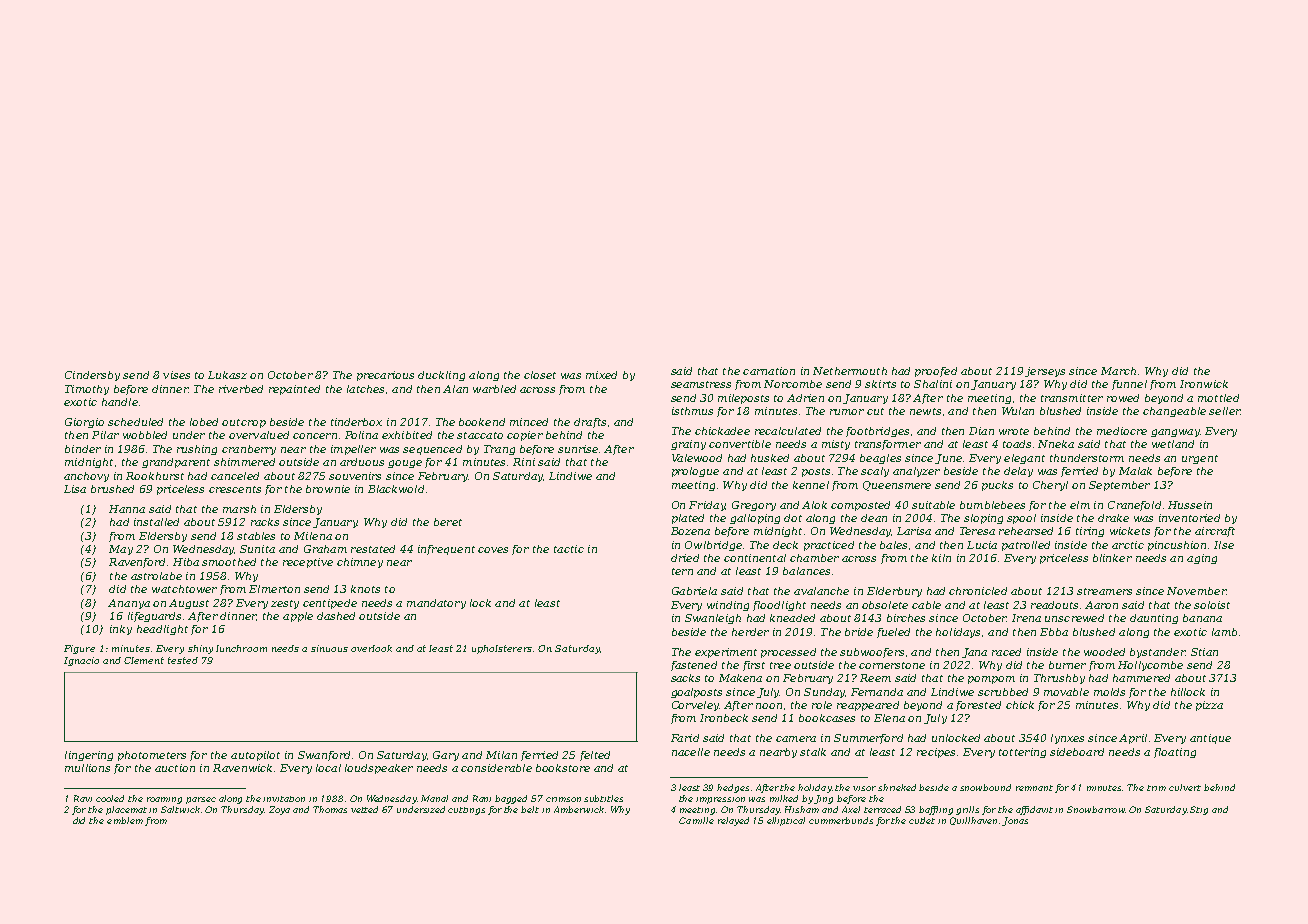 The height and width of the screenshot is (924, 1308). What do you see at coordinates (682, 571) in the screenshot?
I see `tern` at bounding box center [682, 571].
